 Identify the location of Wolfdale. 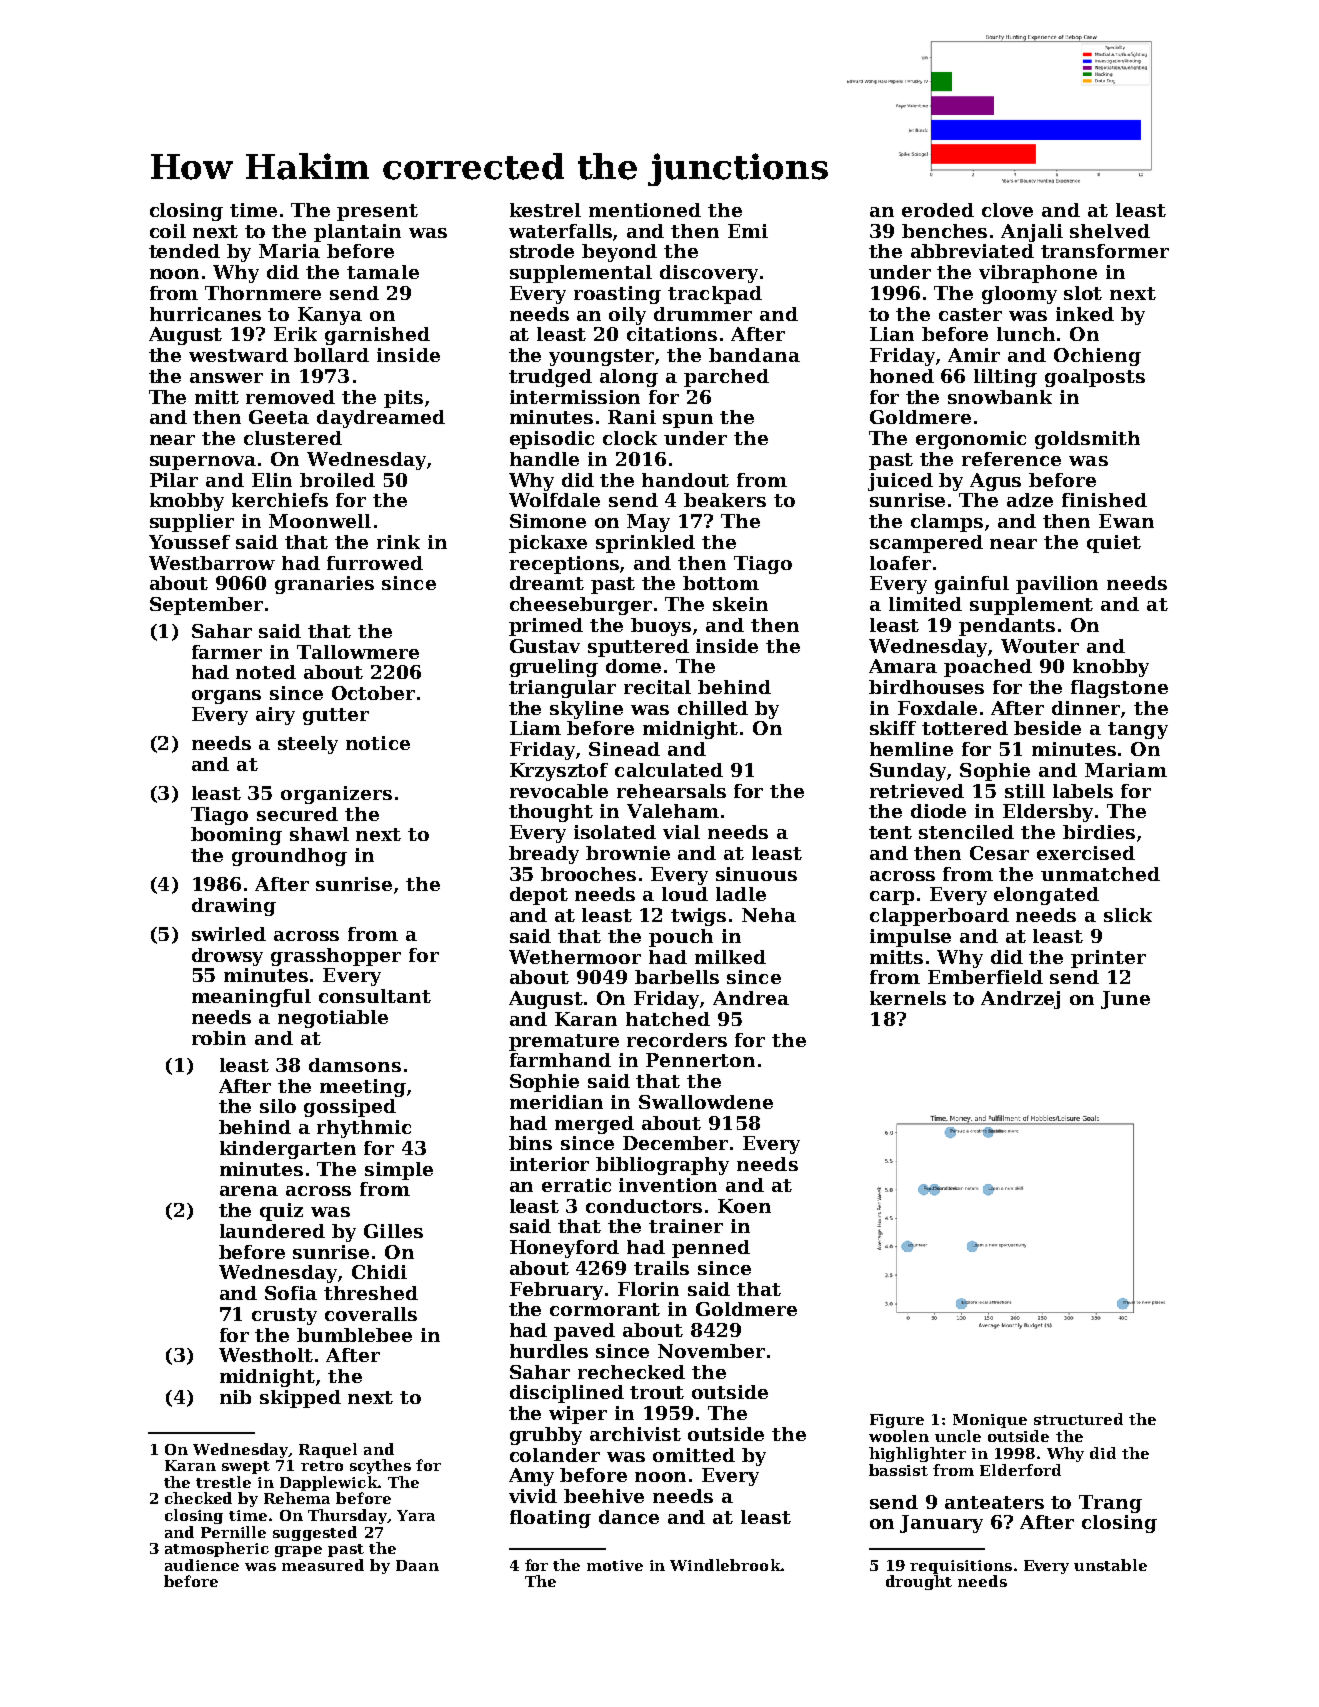
(554, 500).
